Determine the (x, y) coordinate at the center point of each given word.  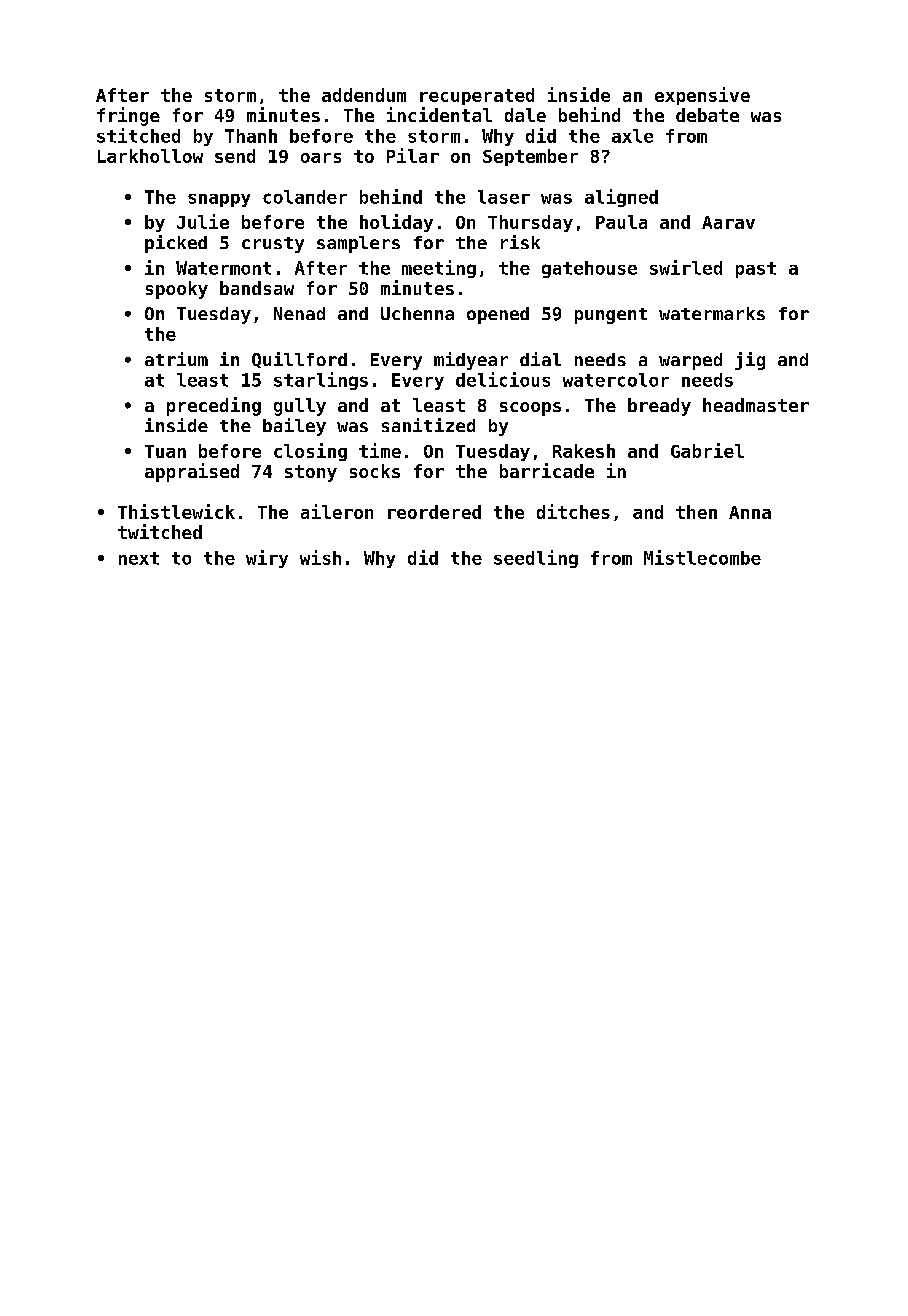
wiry (267, 559)
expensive (702, 96)
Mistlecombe (702, 557)
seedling (536, 559)
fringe (128, 116)
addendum (364, 95)
